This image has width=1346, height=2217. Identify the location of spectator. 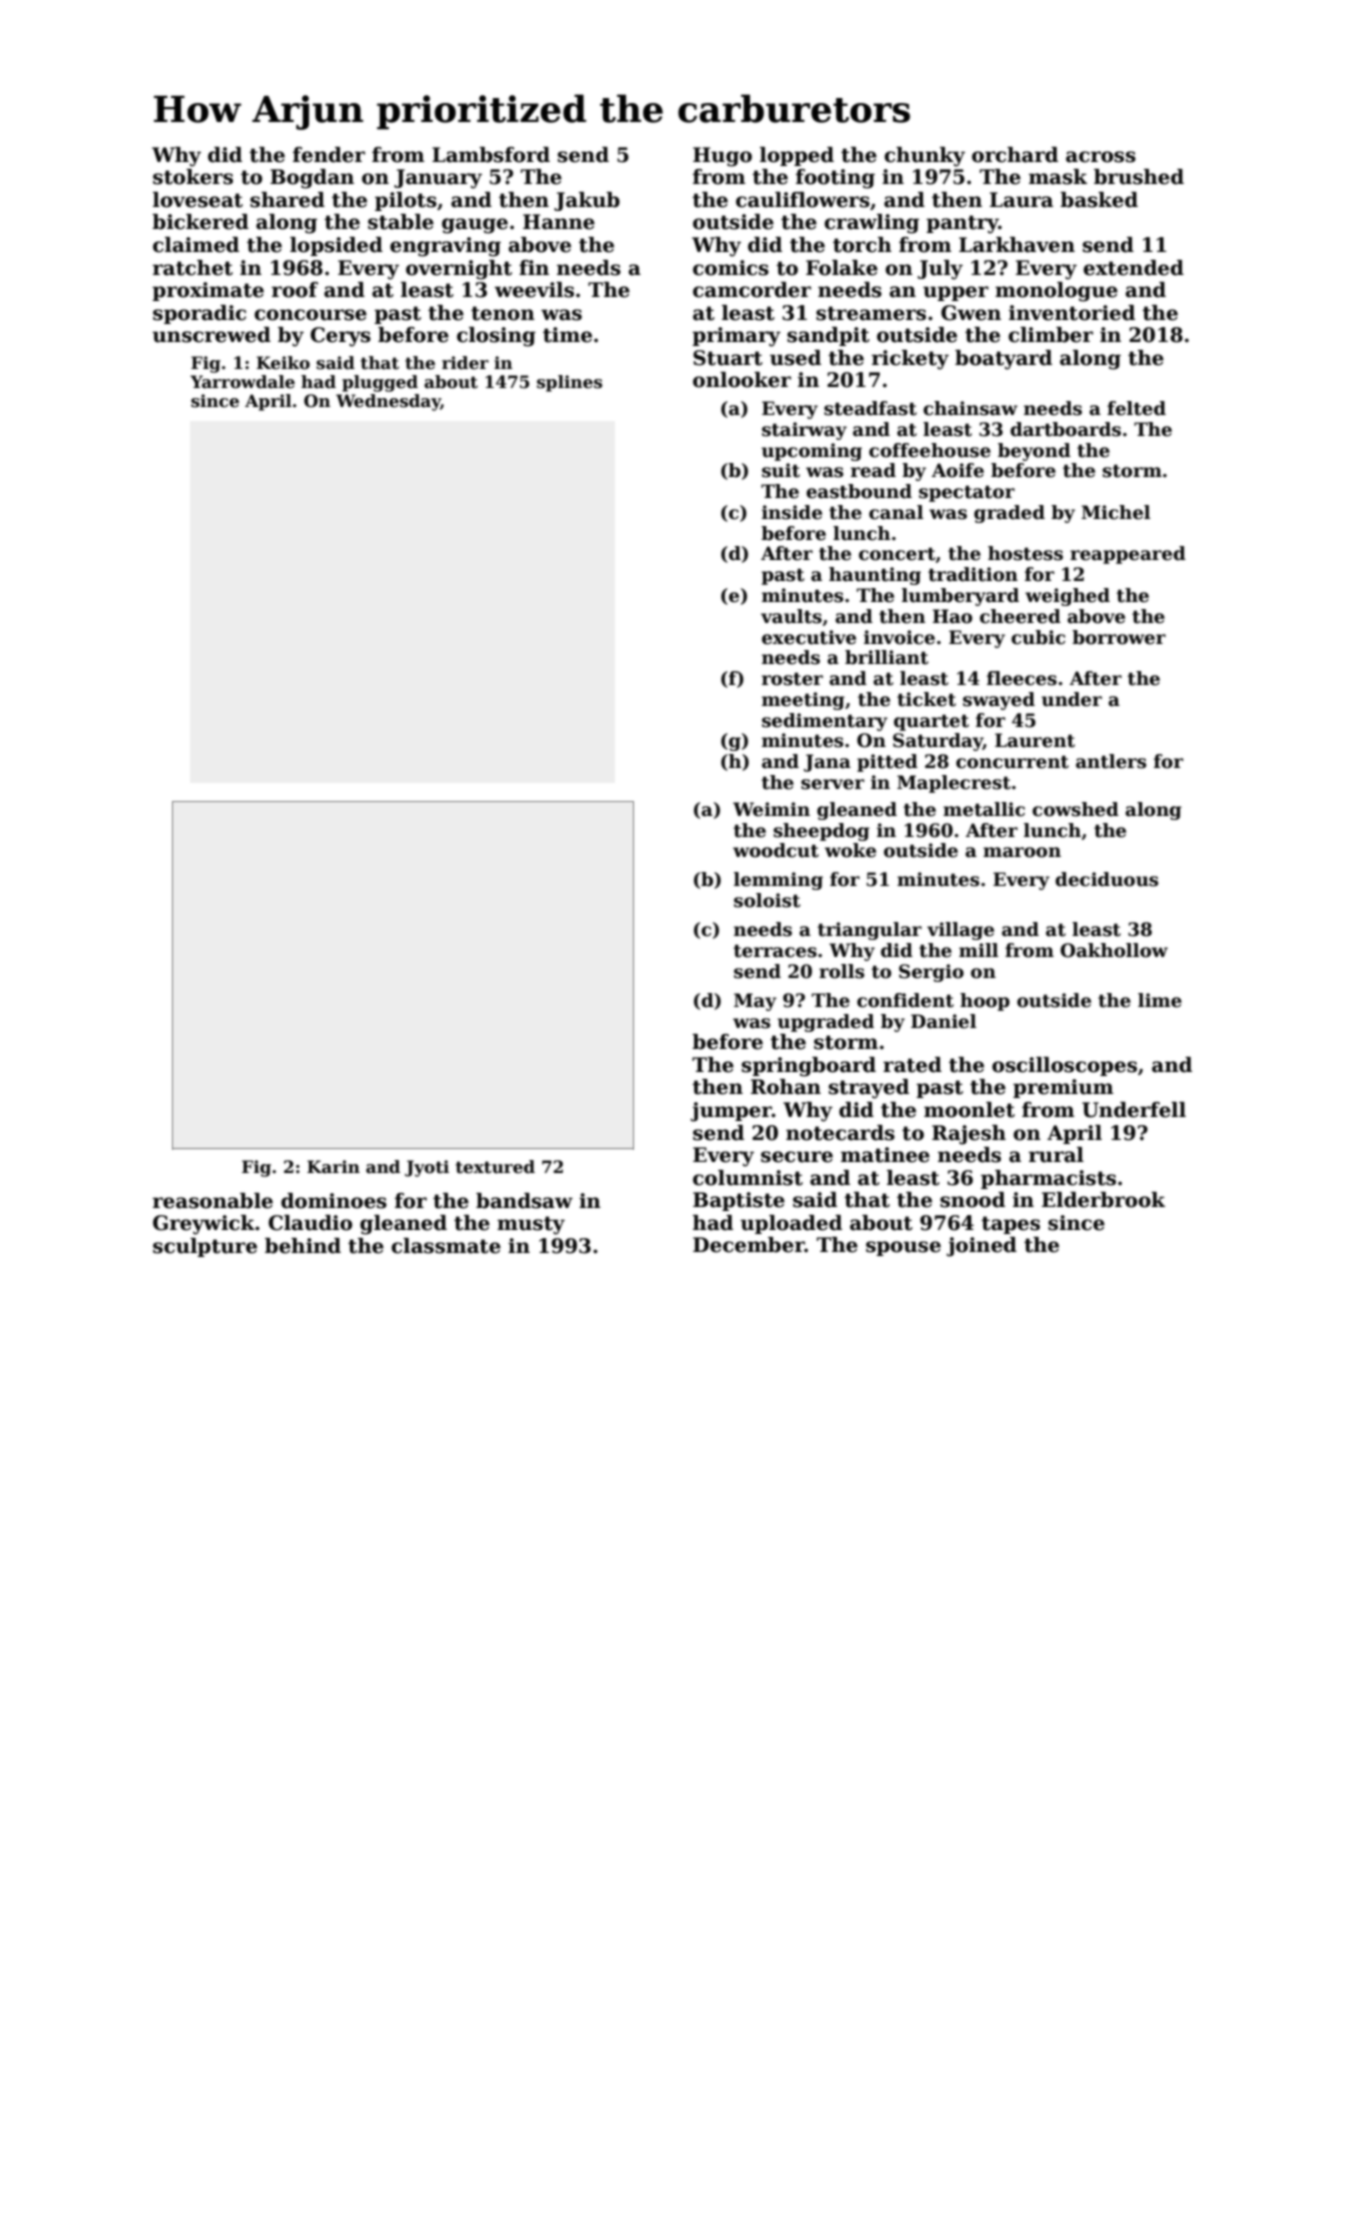
(967, 493).
